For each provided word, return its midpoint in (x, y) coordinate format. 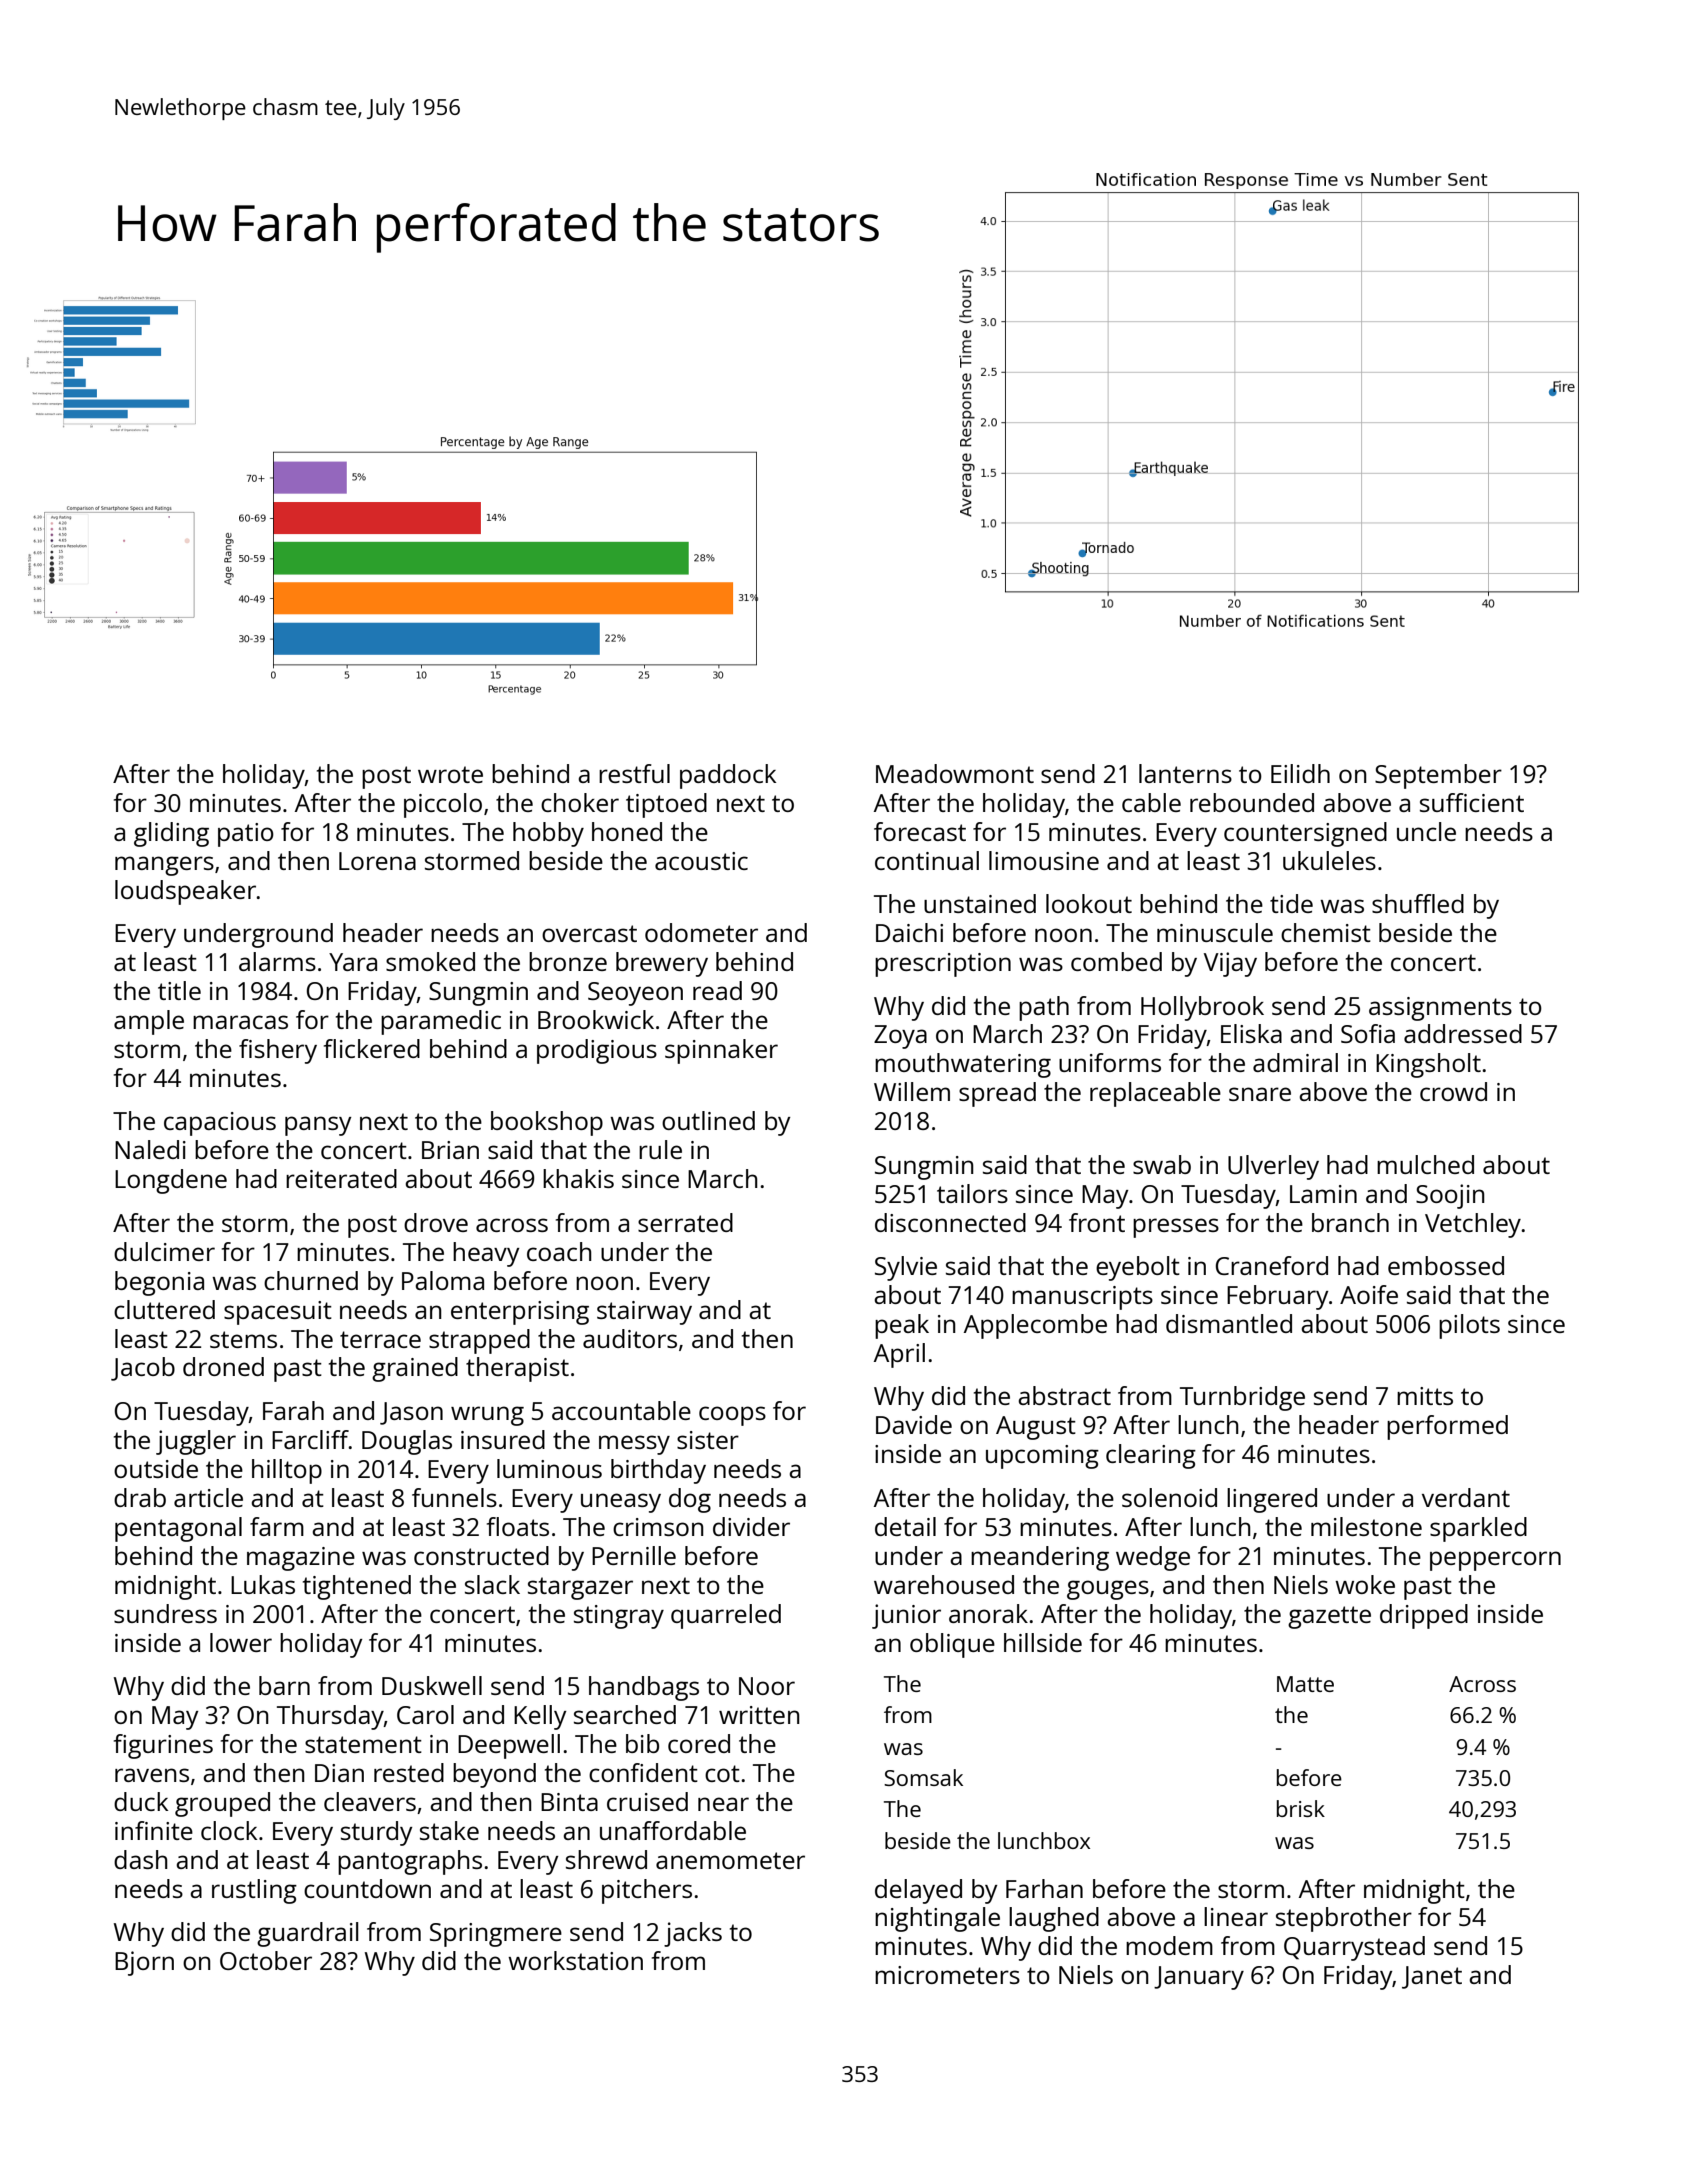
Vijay (1230, 964)
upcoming (1042, 1457)
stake (449, 1830)
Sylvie (906, 1268)
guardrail (307, 1934)
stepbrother (1344, 1919)
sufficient (1472, 802)
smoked (430, 961)
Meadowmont (955, 773)
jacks (693, 1934)
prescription (943, 965)
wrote (450, 774)
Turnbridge (1242, 1398)
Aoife (1369, 1294)
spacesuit (278, 1313)
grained (415, 1369)
